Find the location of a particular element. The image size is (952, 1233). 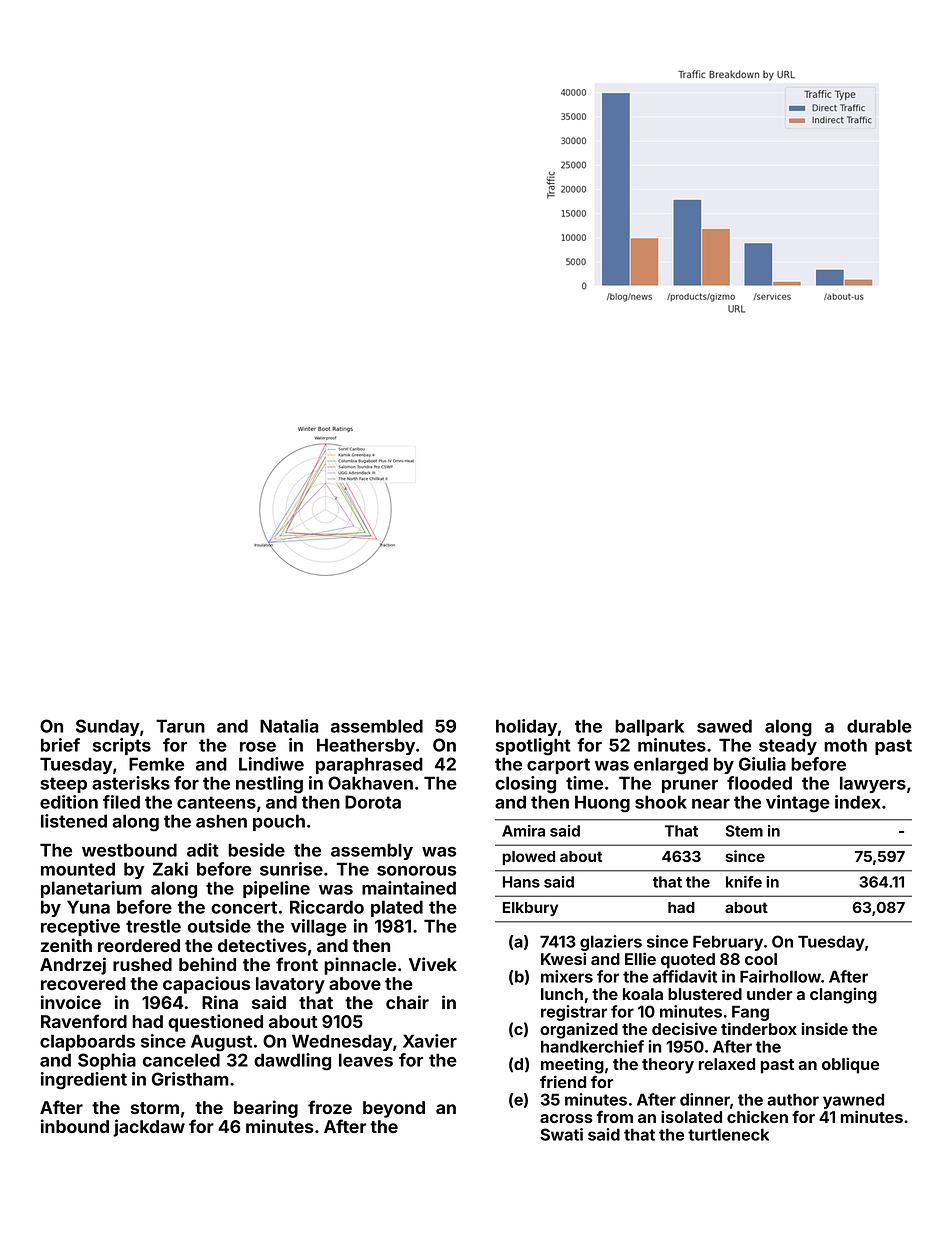

beyond is located at coordinates (394, 1109).
